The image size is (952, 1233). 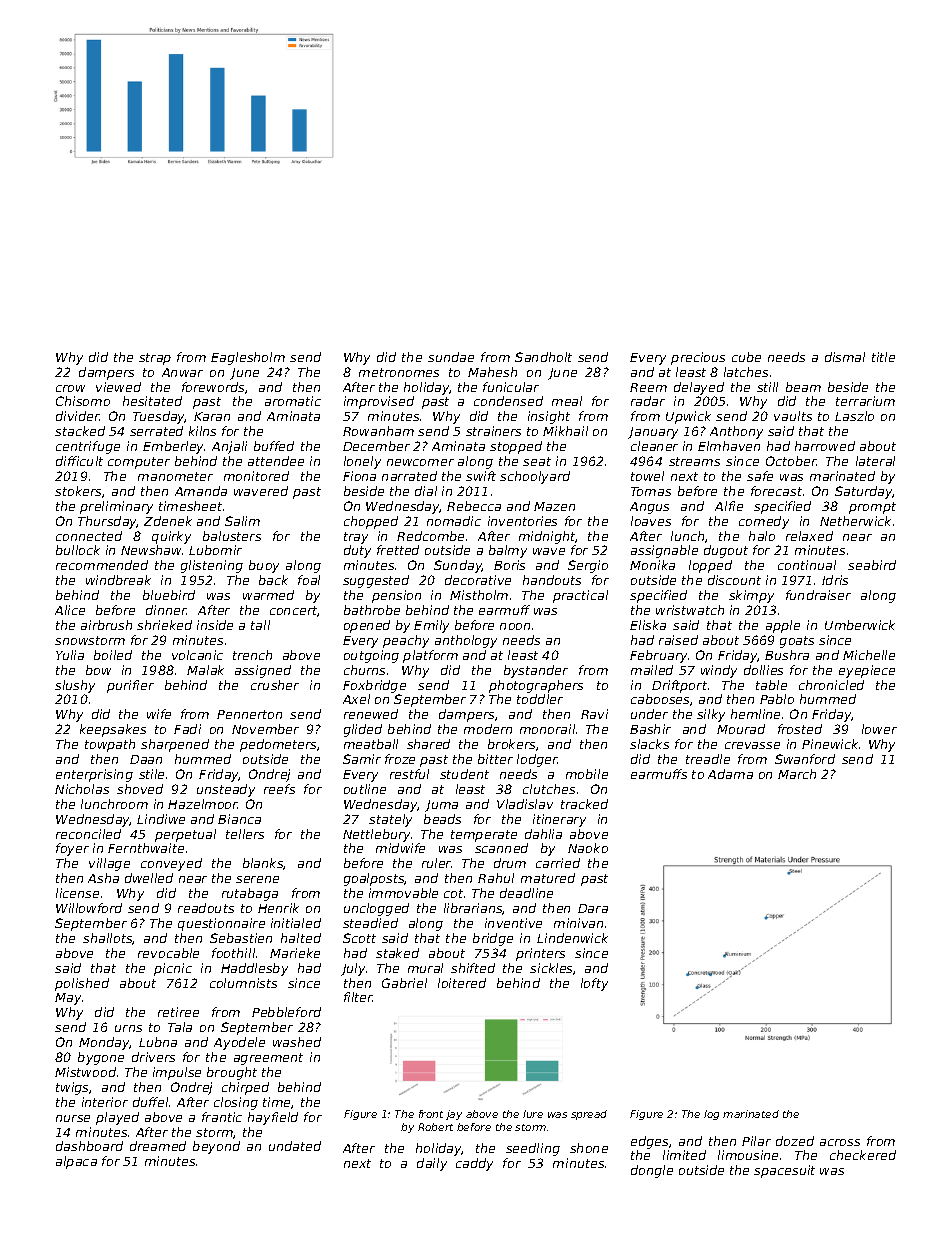 I want to click on slushy, so click(x=75, y=686).
